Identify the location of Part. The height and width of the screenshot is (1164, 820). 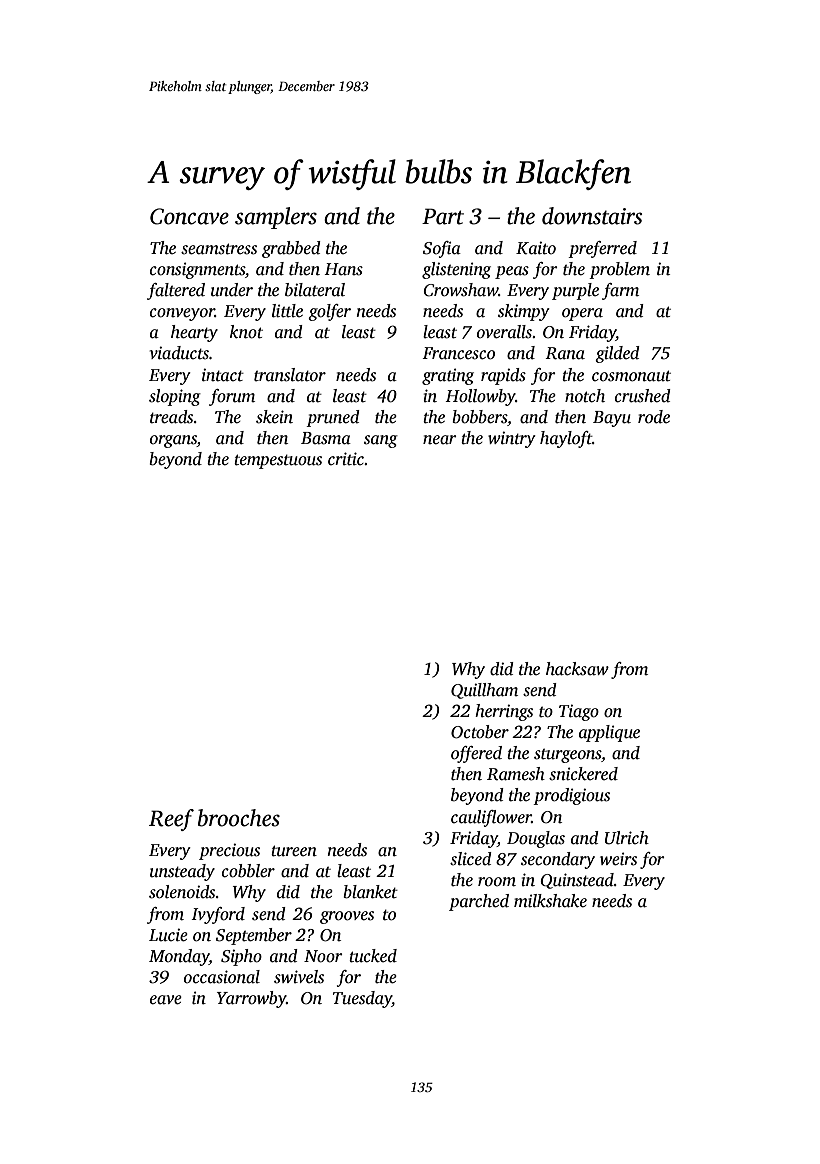
(443, 216).
